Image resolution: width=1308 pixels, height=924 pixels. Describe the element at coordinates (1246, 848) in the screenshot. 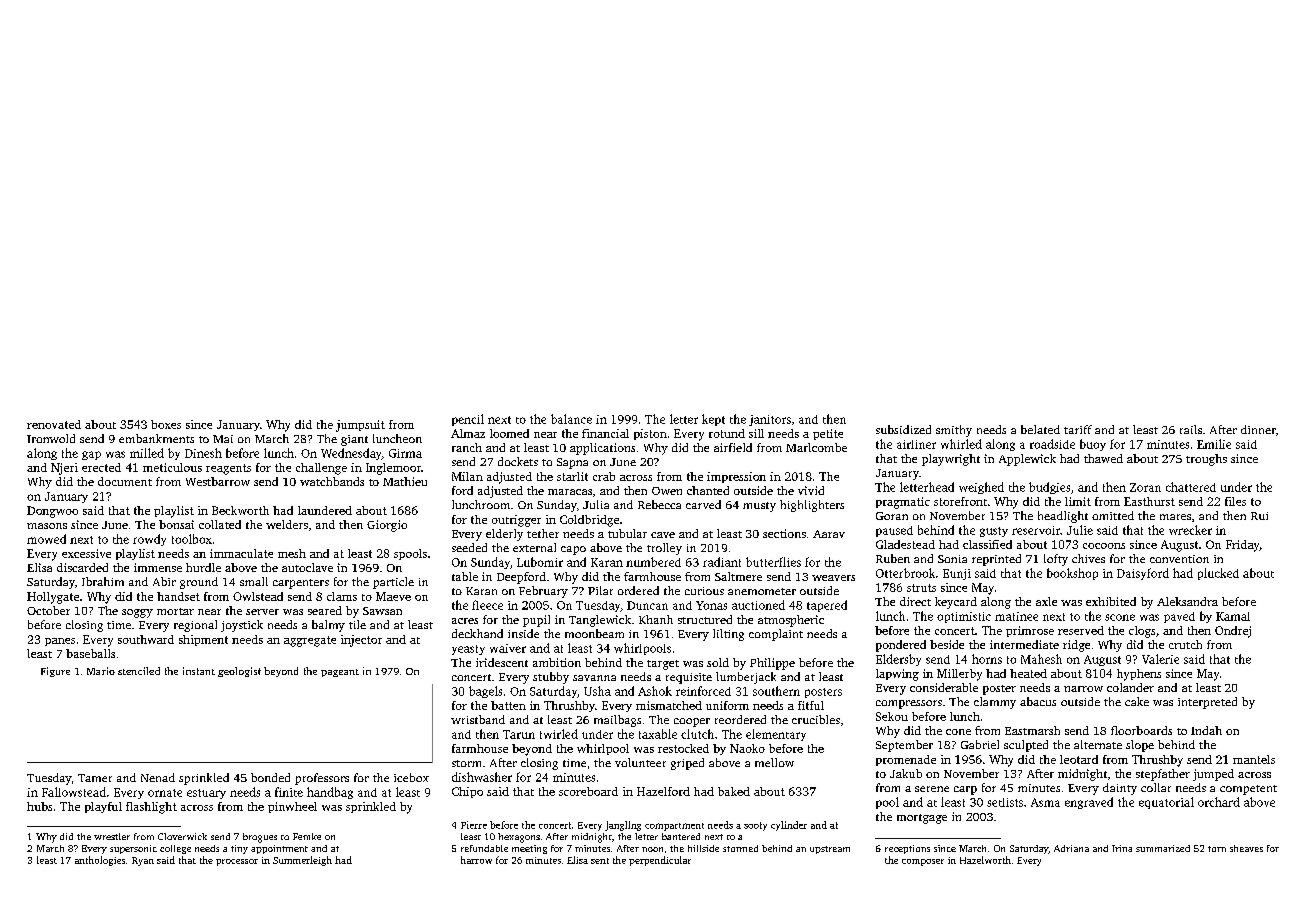

I see `sheaves` at that location.
